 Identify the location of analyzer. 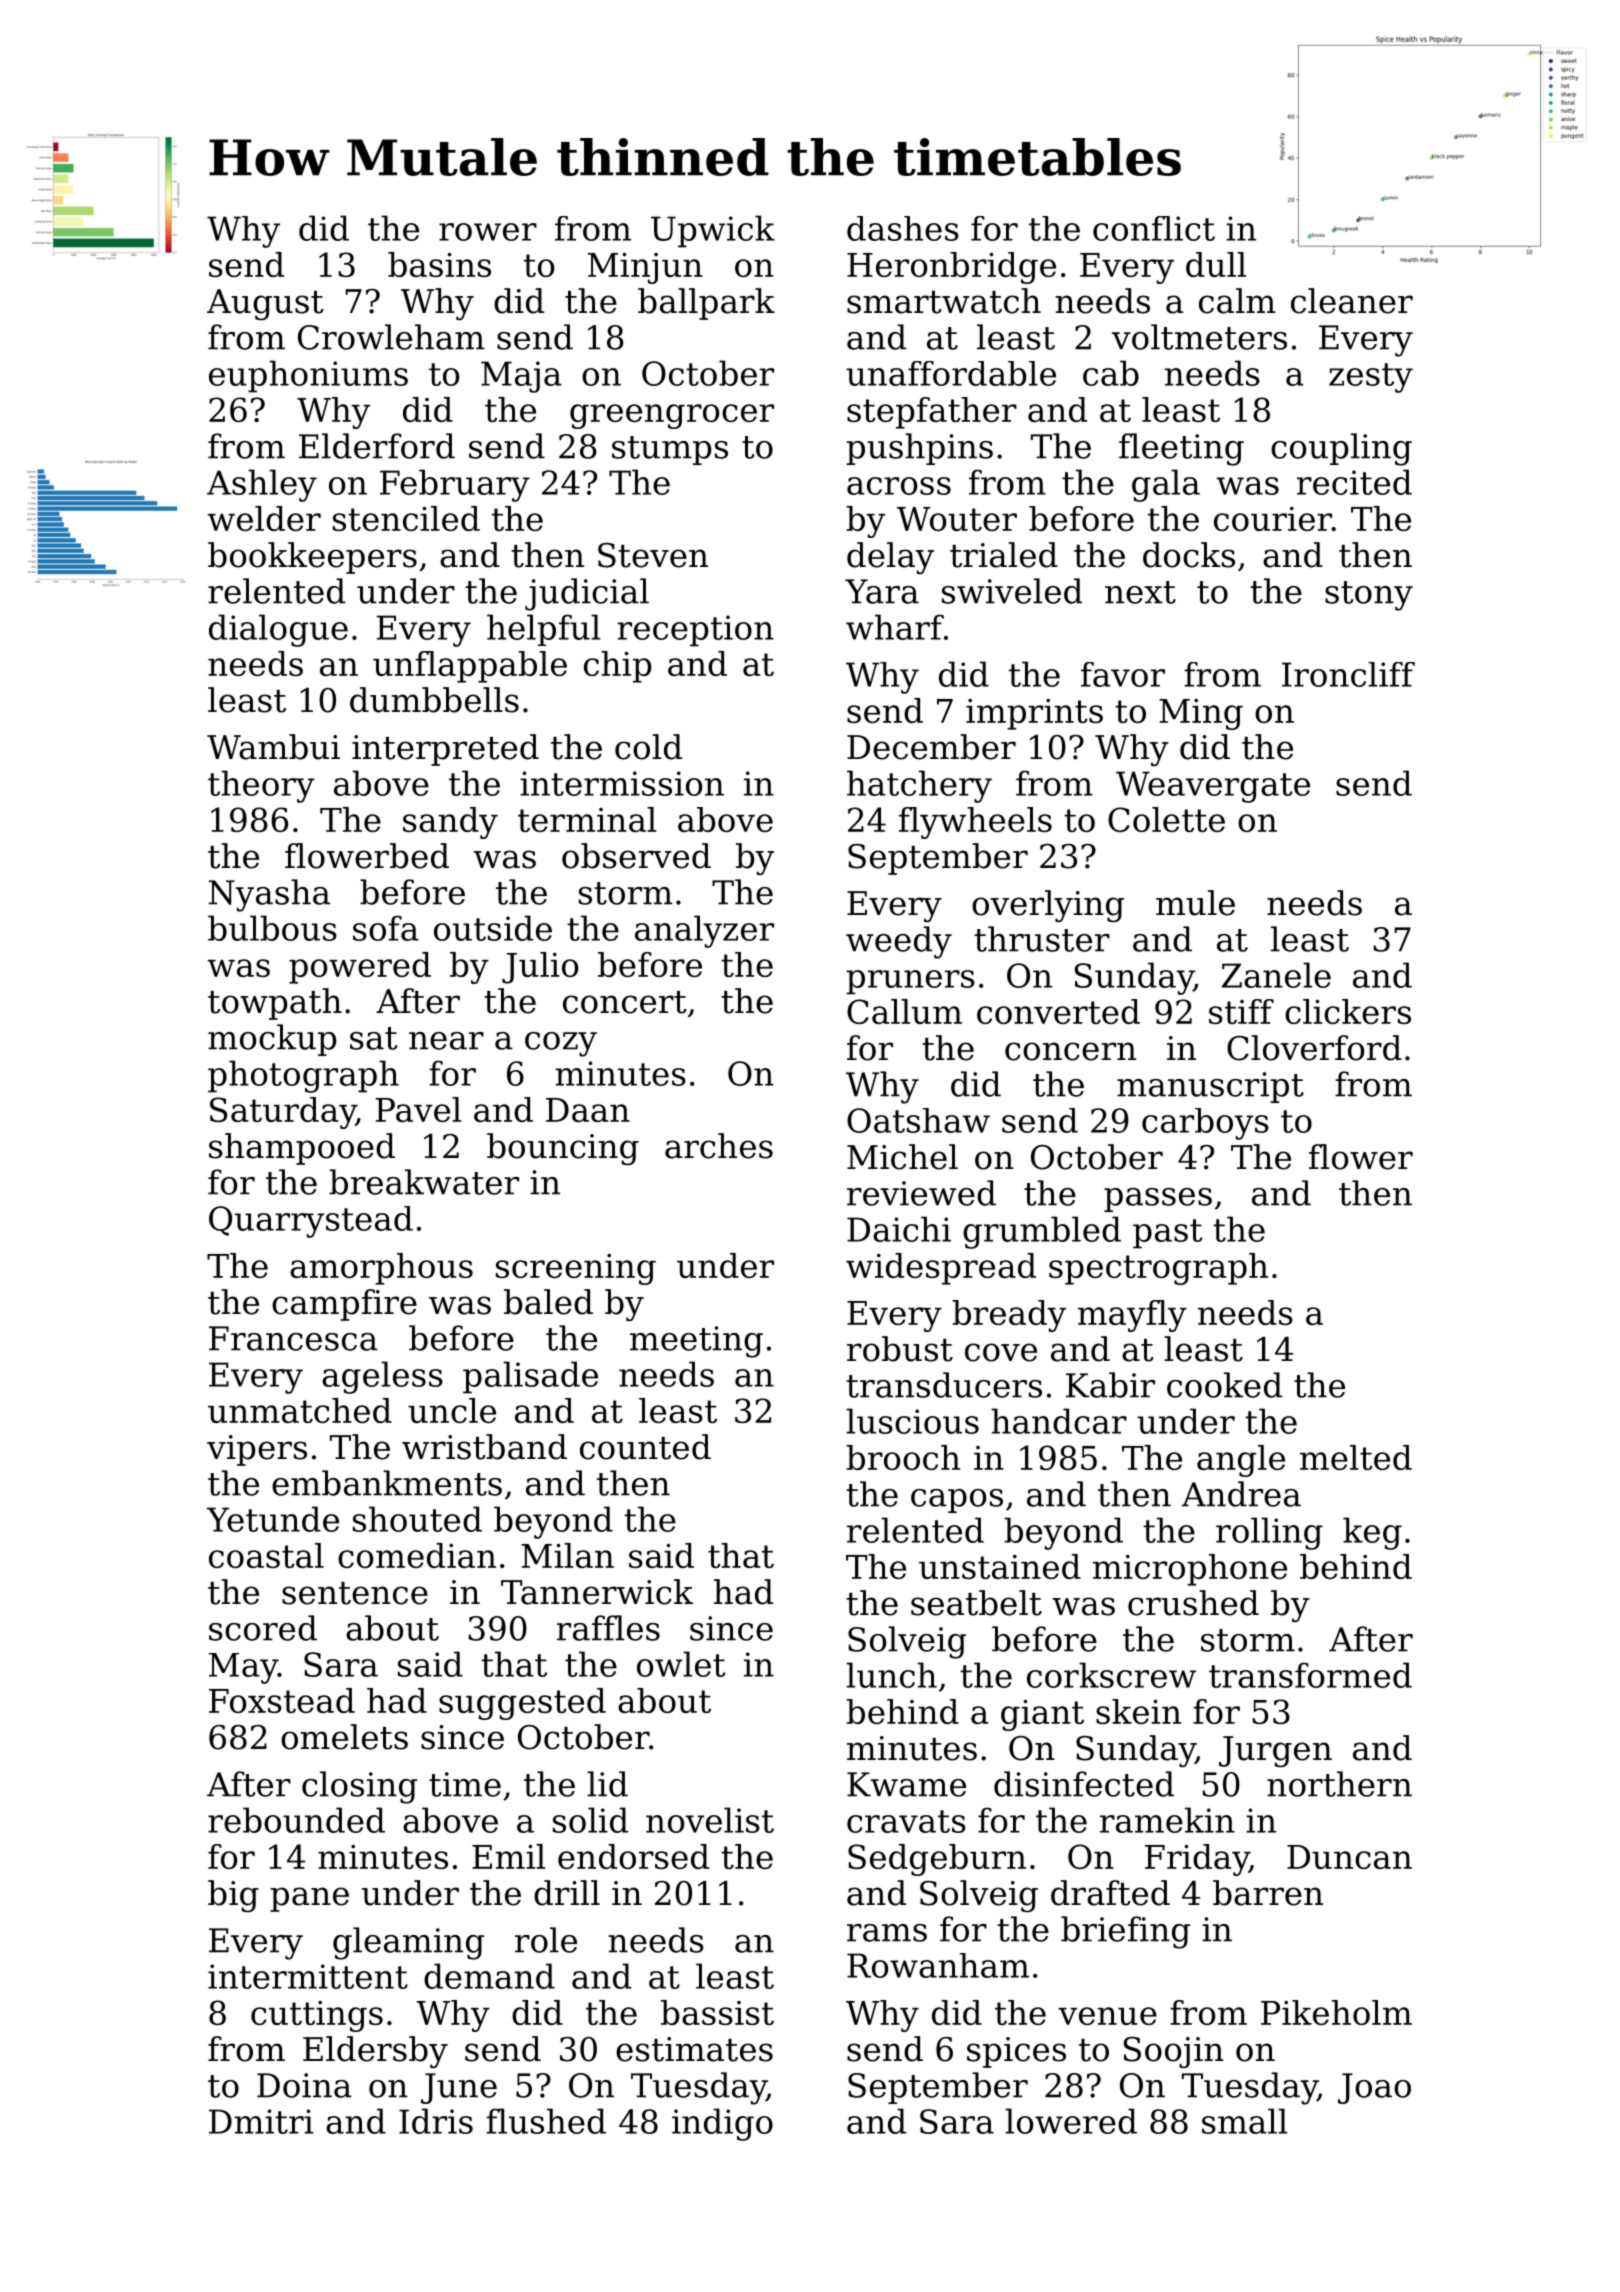
(704, 931).
